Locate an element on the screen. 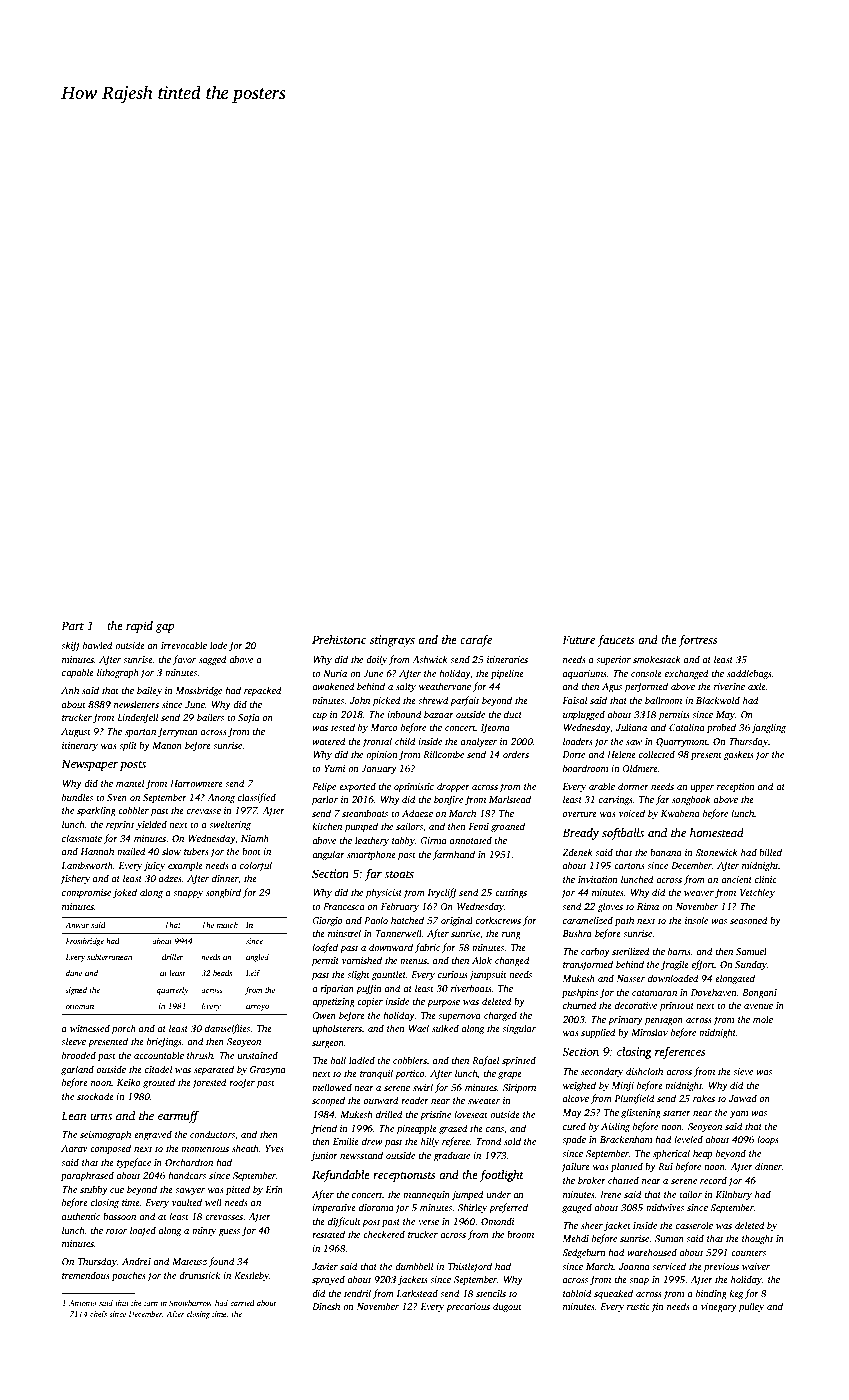 The height and width of the screenshot is (1400, 849). Sofia is located at coordinates (249, 718).
